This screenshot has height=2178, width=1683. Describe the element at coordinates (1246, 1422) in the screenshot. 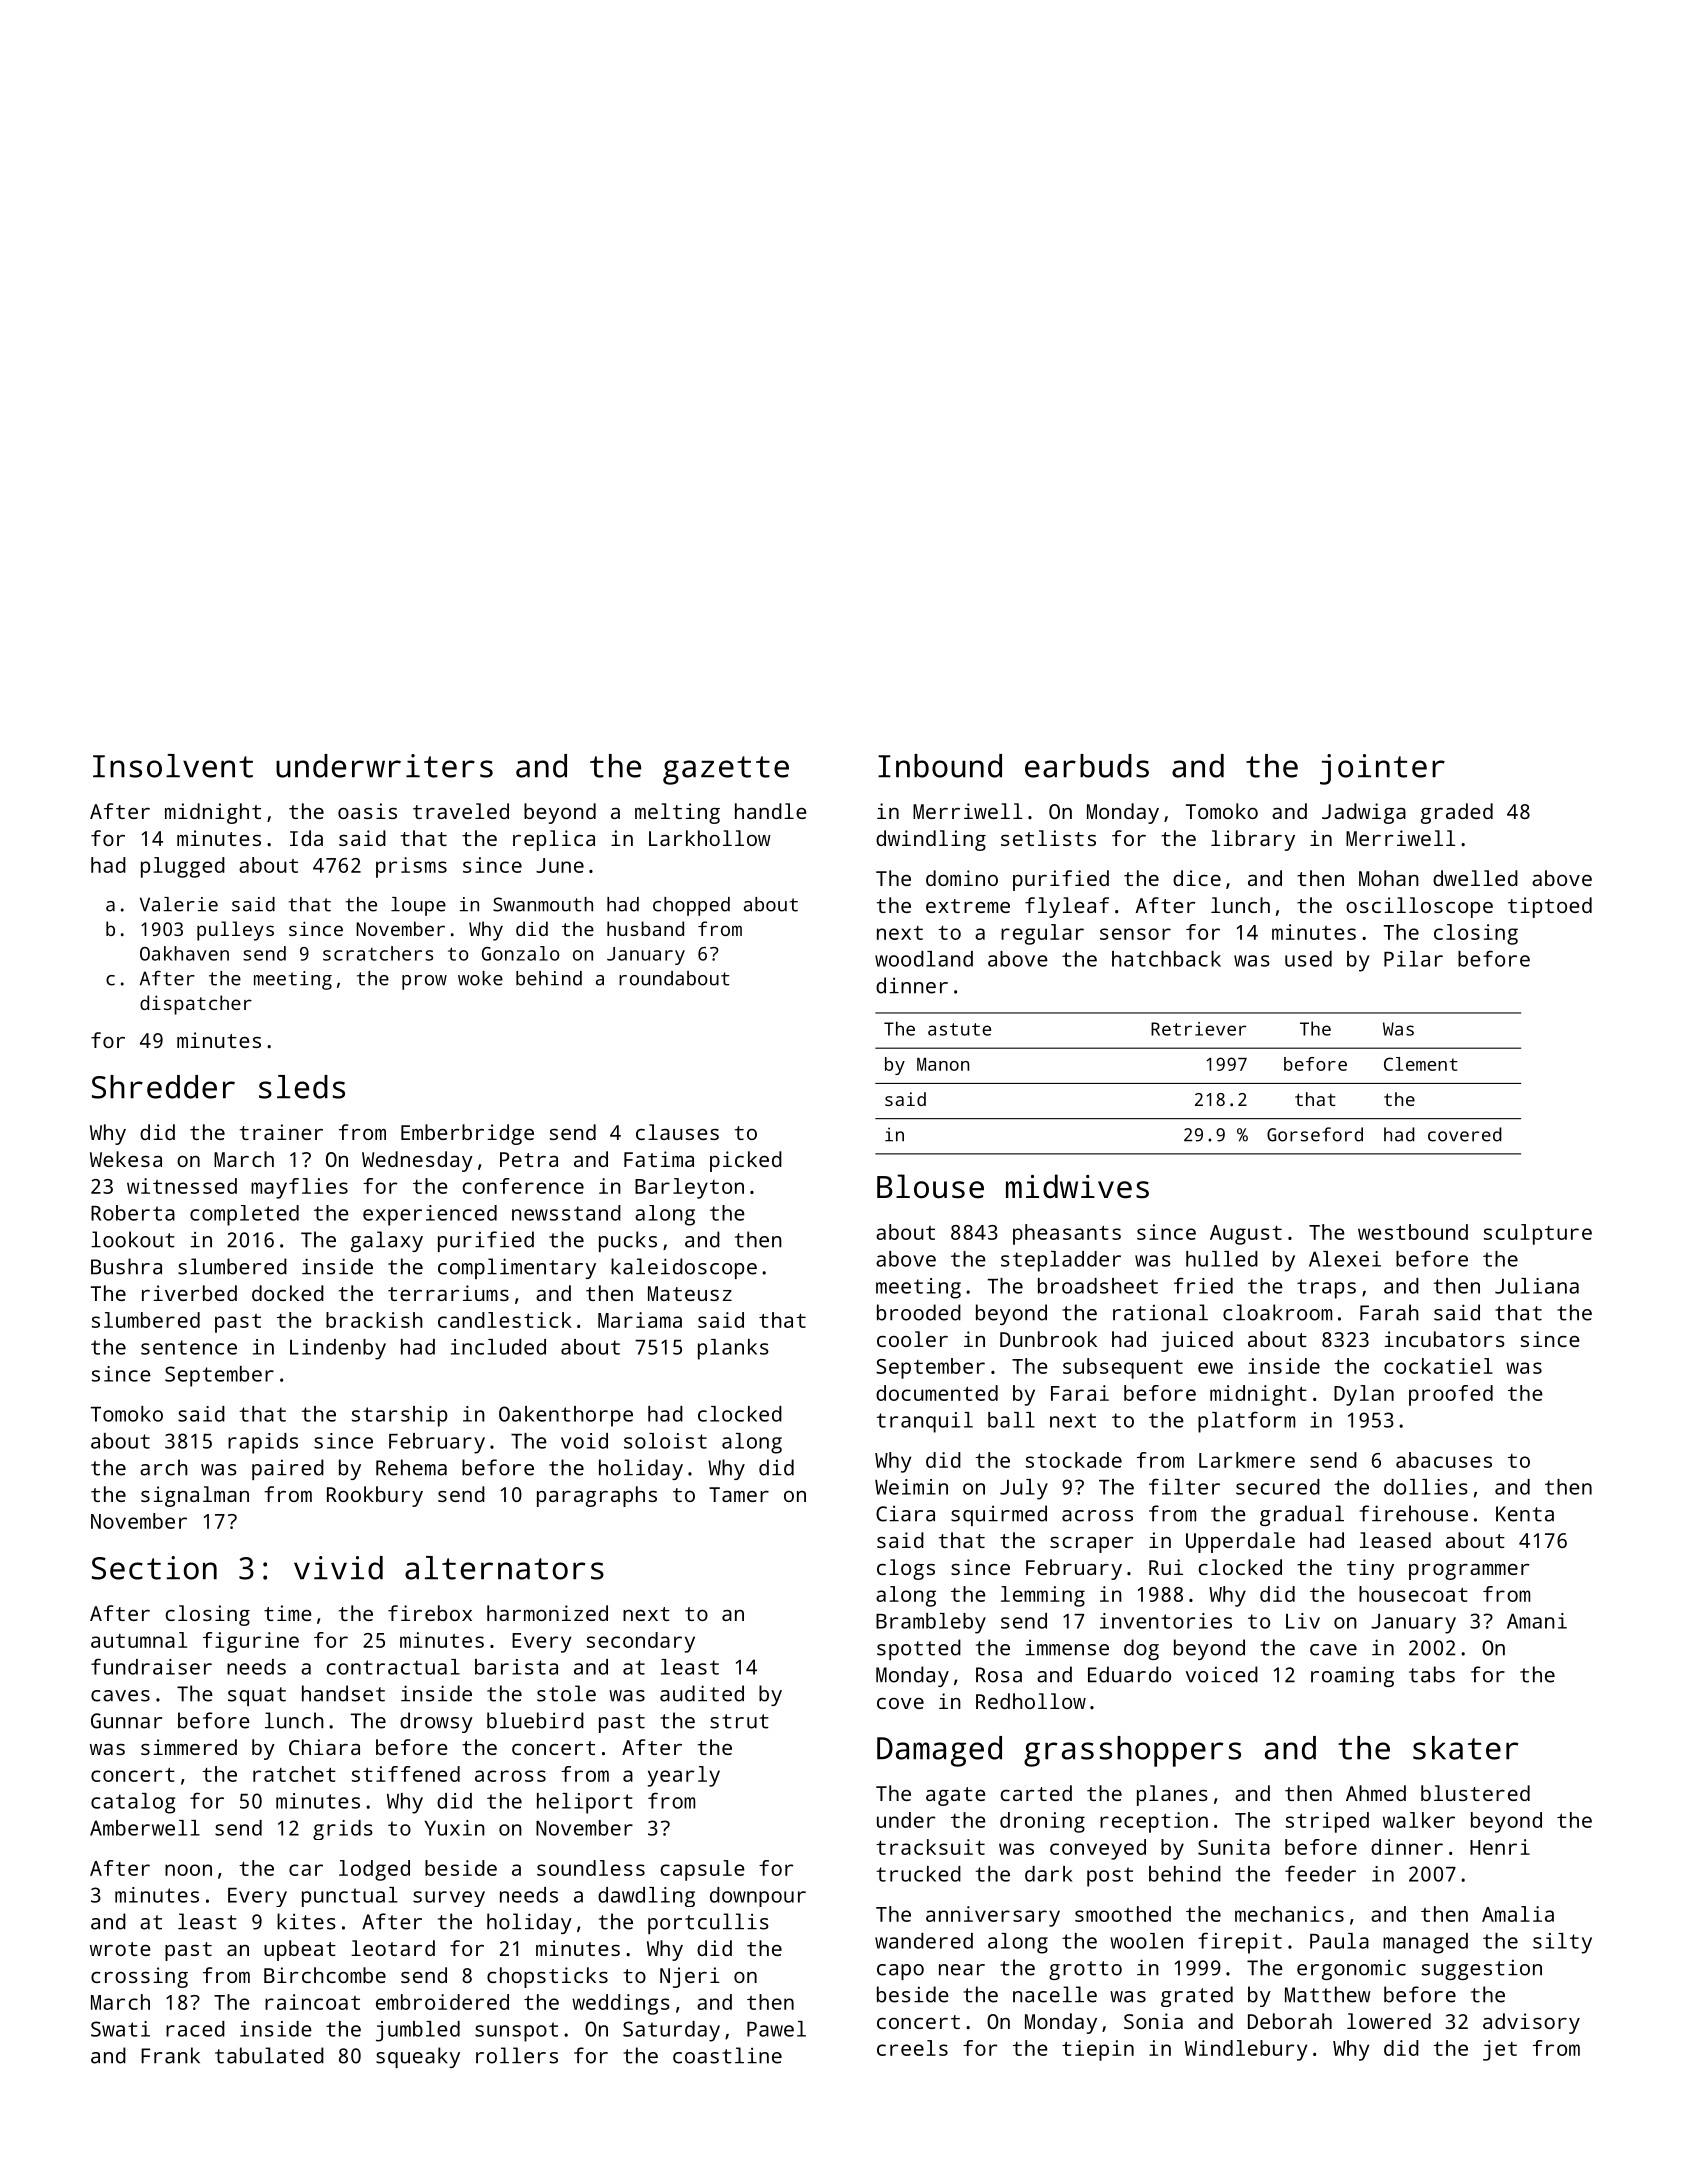

I see `platform` at that location.
